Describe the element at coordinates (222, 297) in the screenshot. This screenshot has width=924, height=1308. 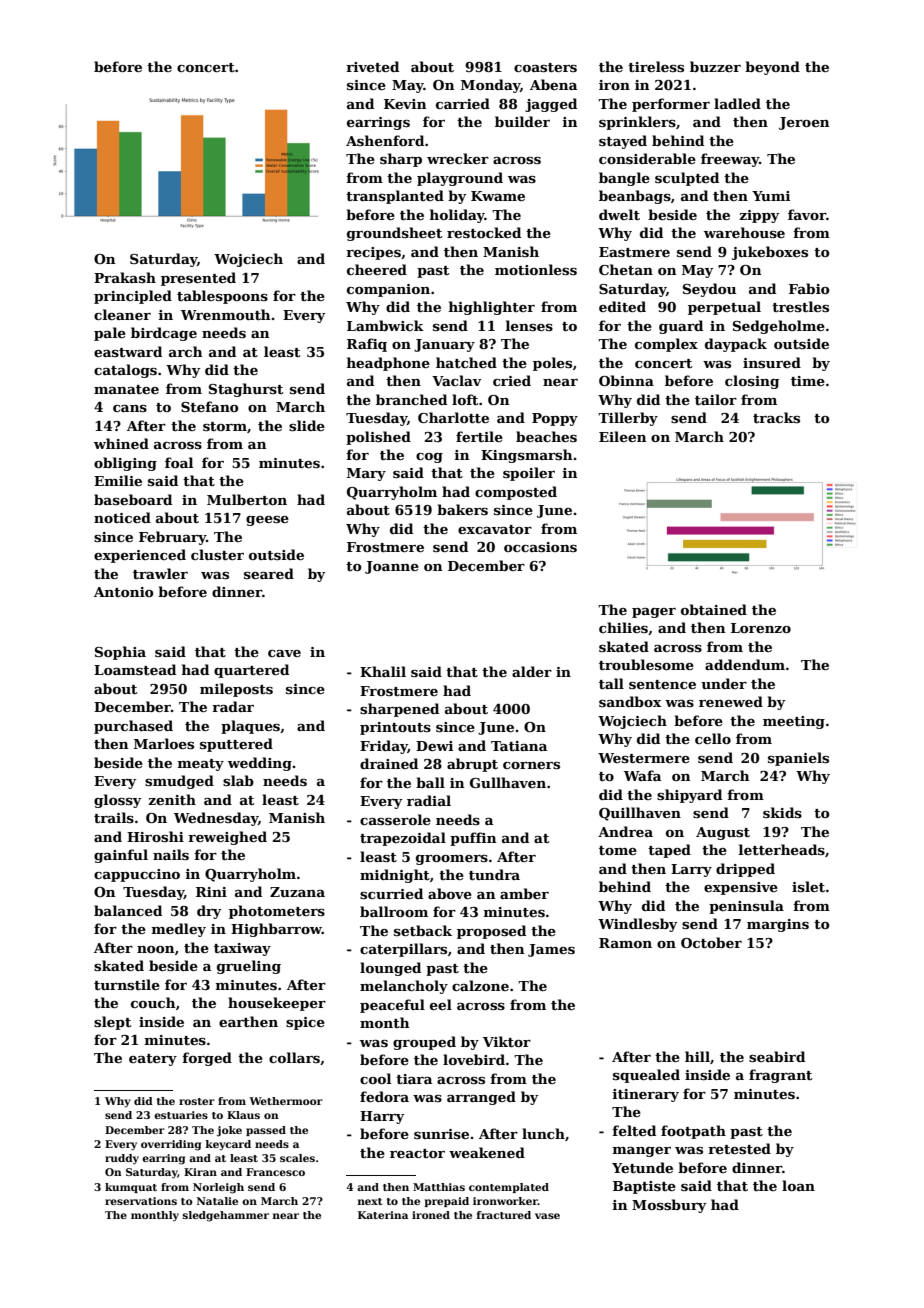
I see `tablespoons` at that location.
